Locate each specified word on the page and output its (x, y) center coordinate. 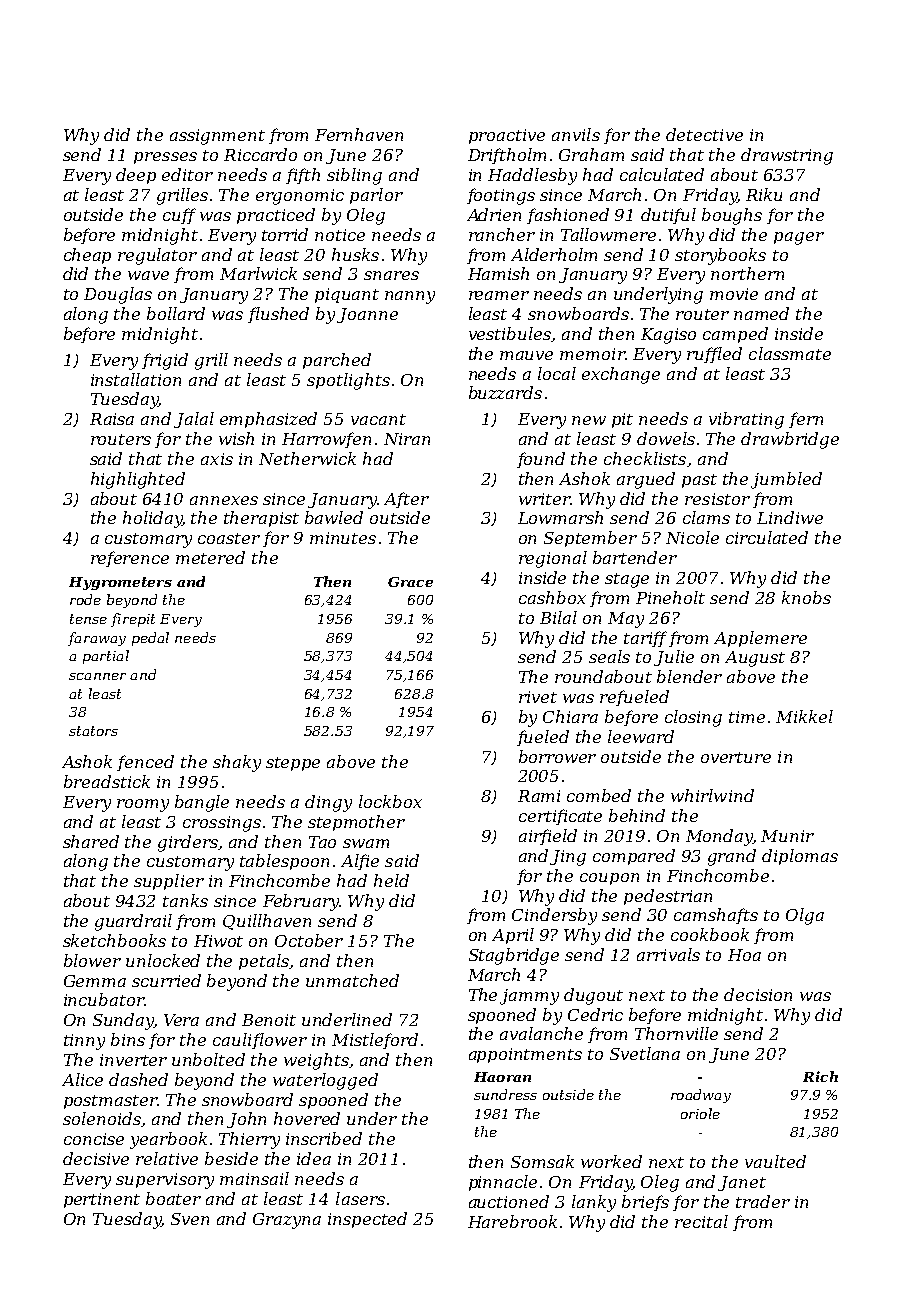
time (747, 717)
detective (704, 134)
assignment (217, 137)
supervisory (165, 1181)
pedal (150, 639)
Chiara (570, 716)
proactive (507, 136)
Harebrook (512, 1221)
